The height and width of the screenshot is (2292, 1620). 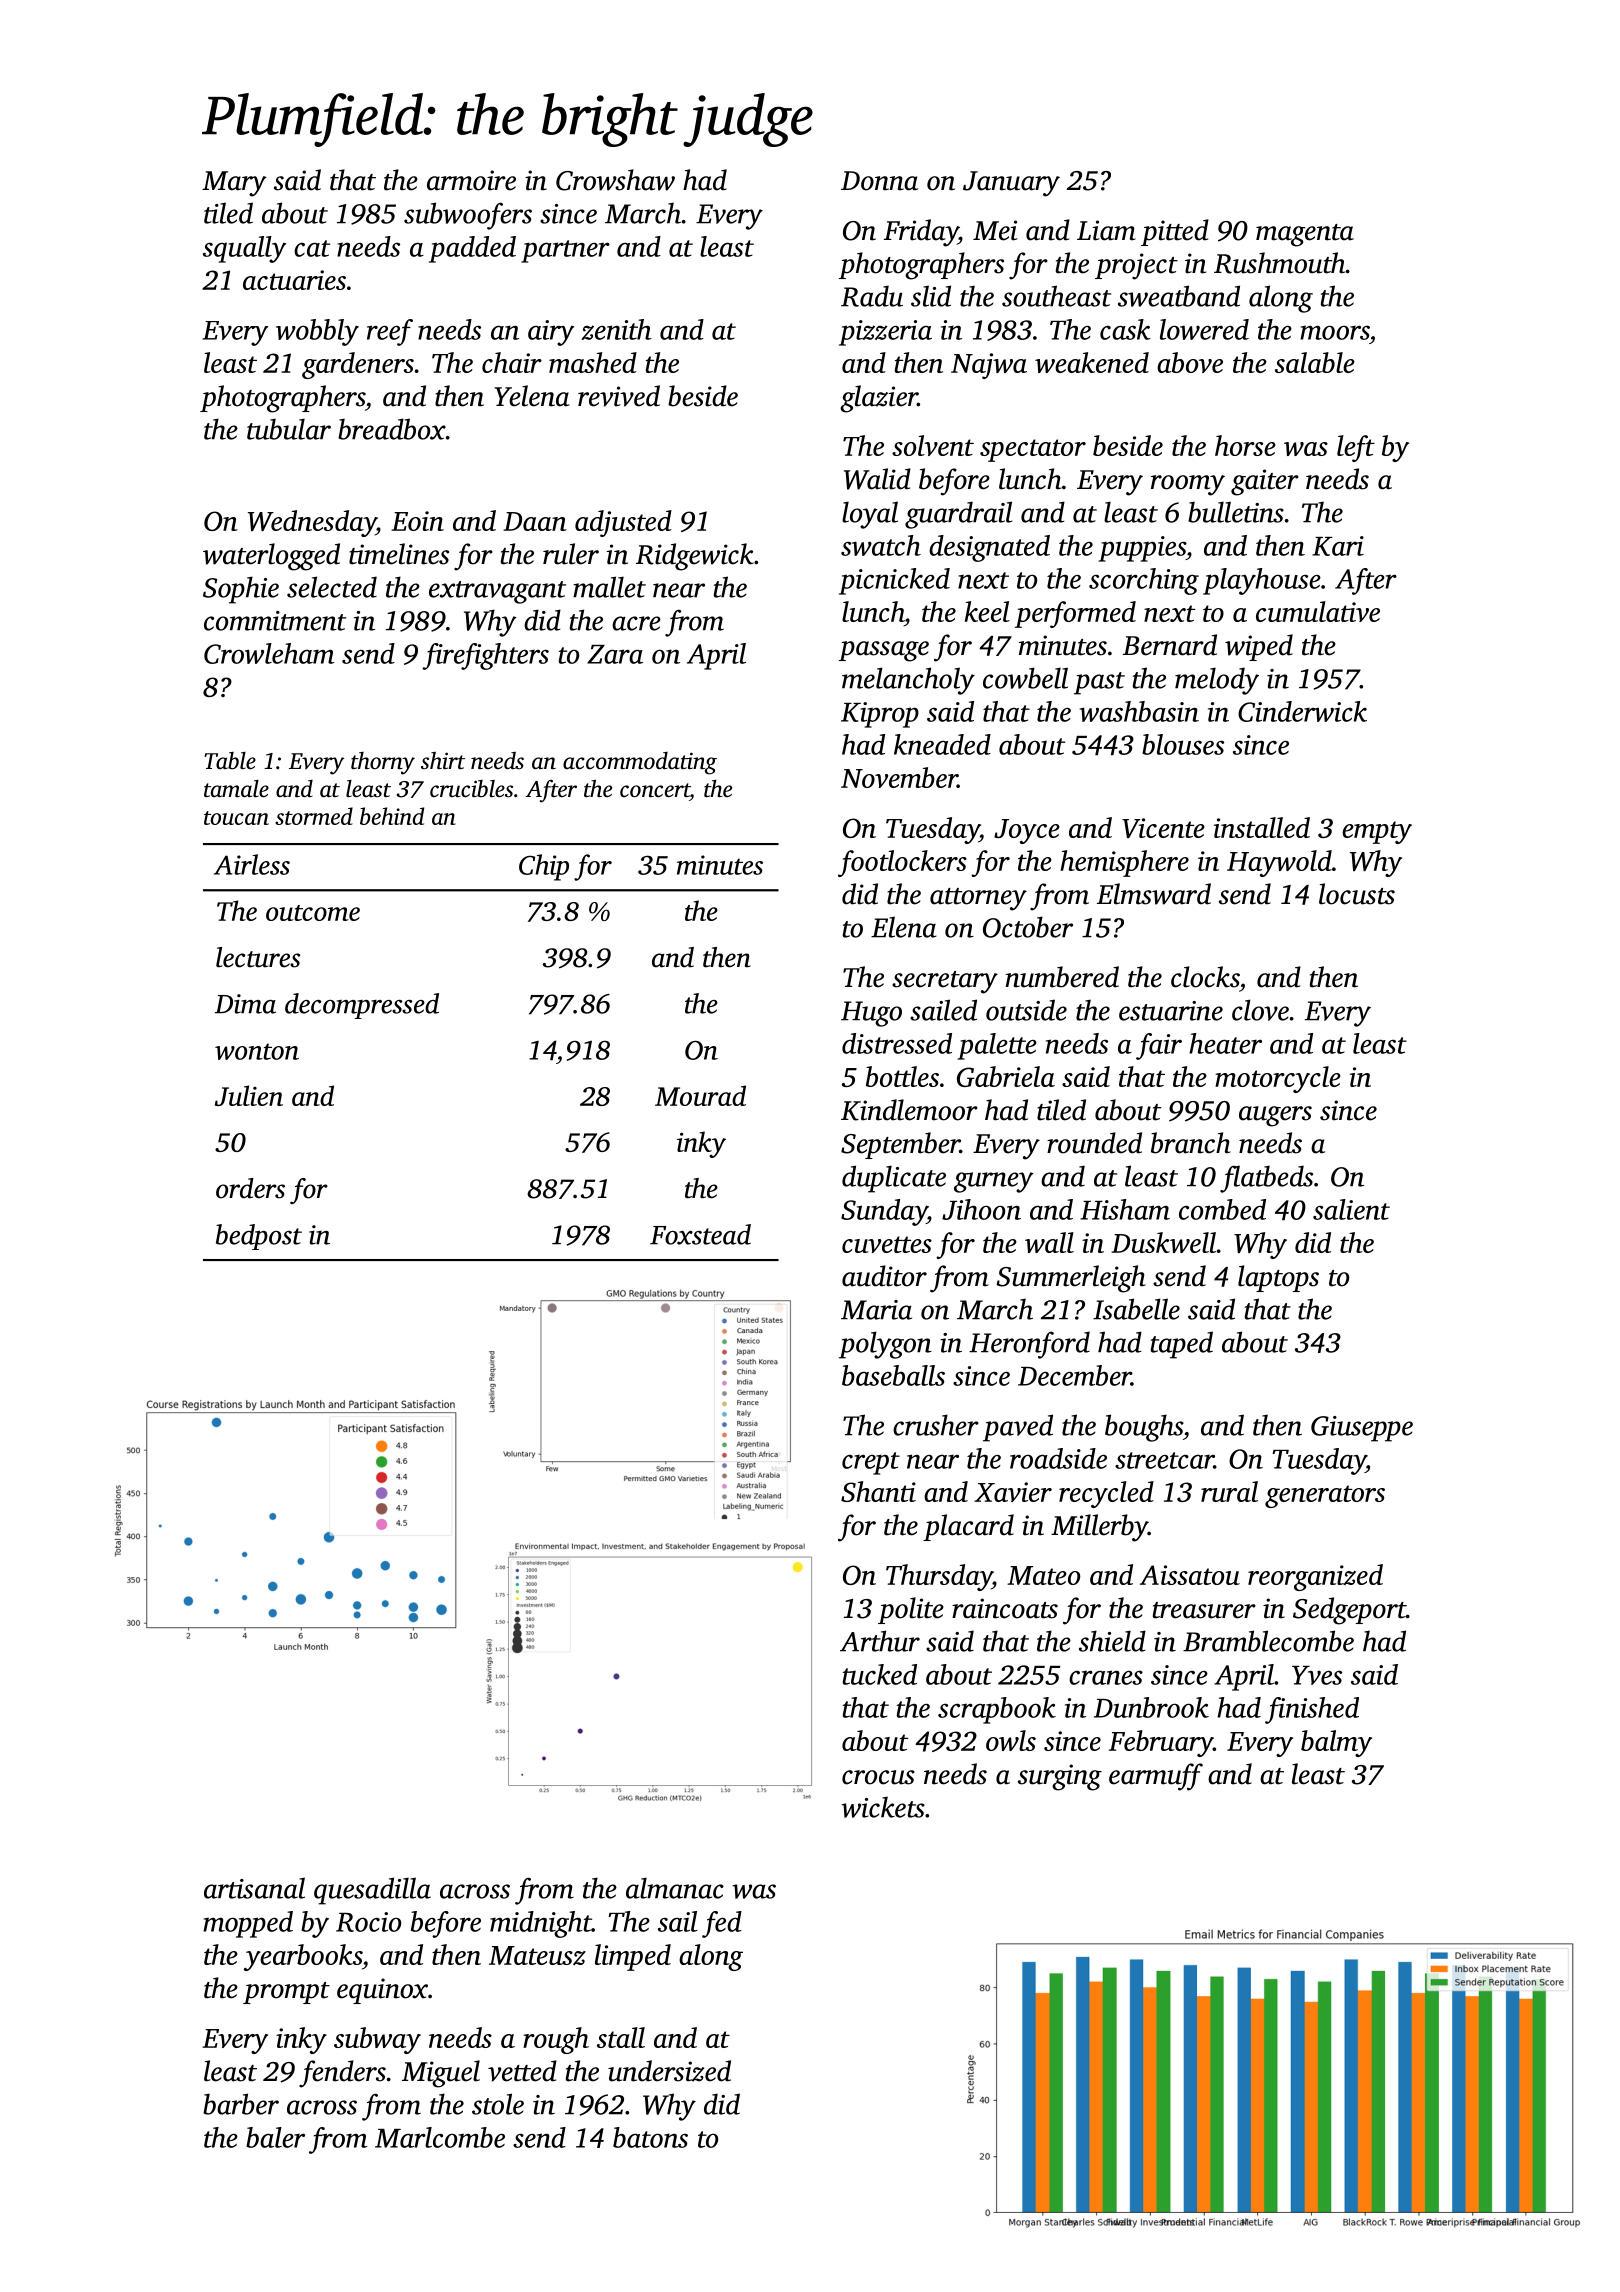 I want to click on Marlcombe, so click(x=440, y=2137).
